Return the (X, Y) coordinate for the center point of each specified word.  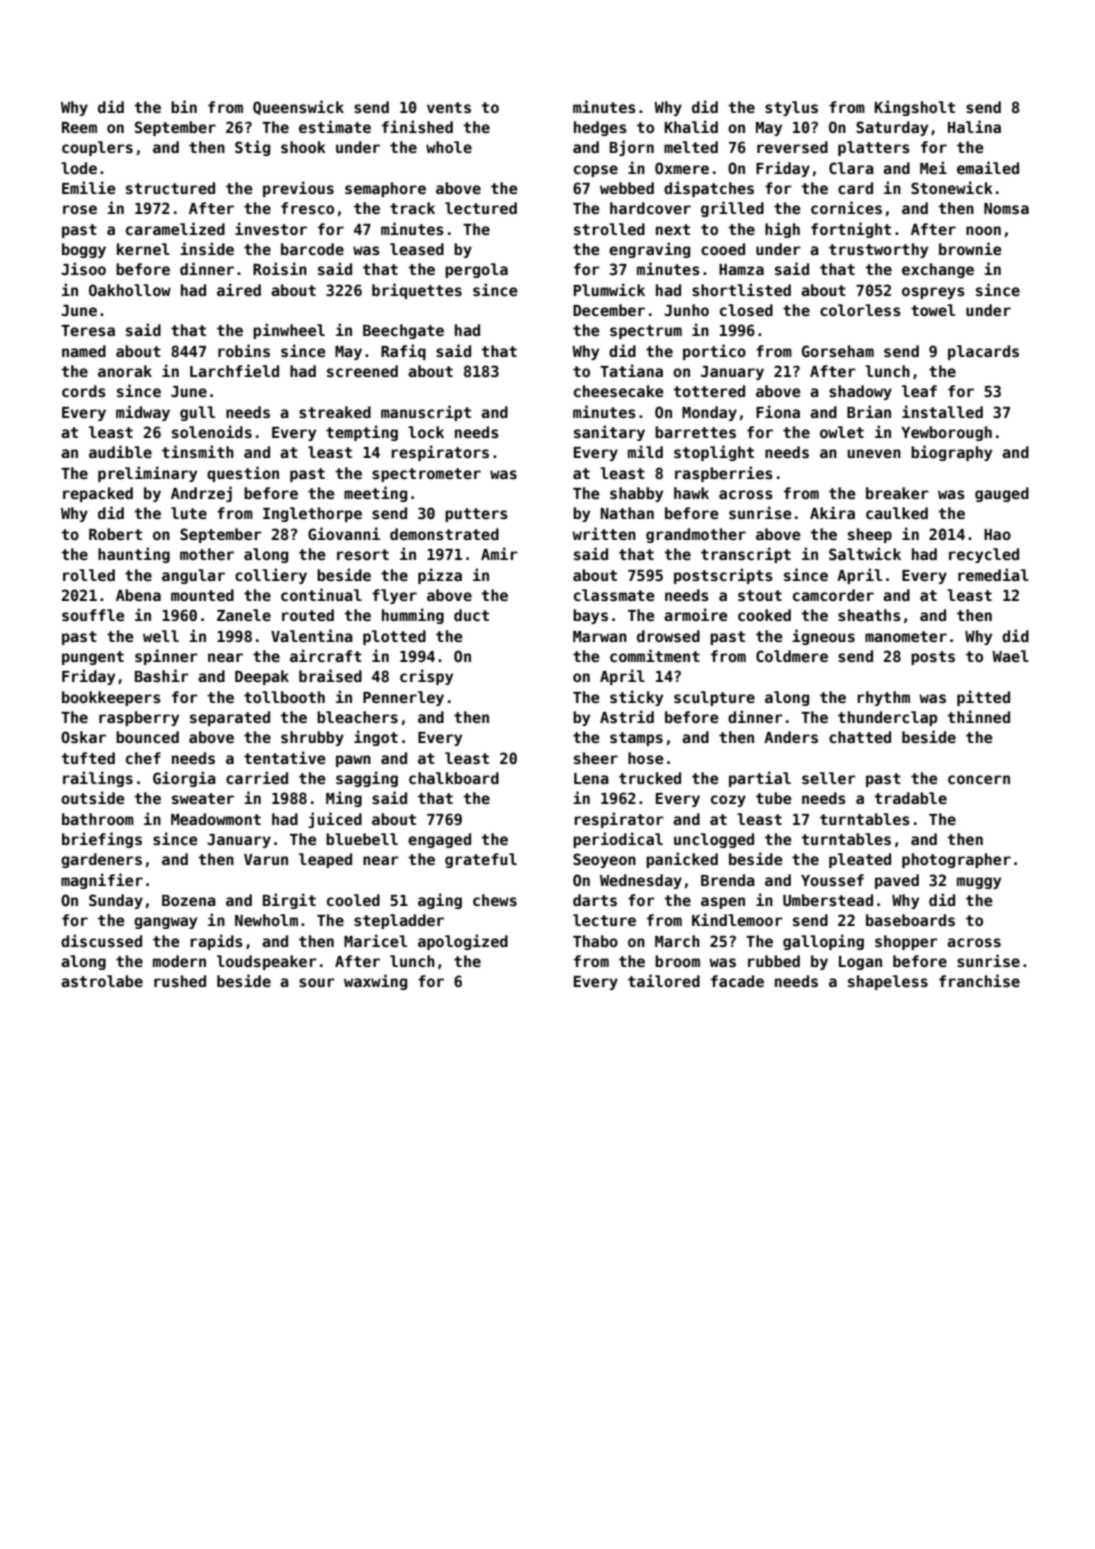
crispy (426, 677)
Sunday (116, 901)
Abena (138, 595)
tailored (664, 980)
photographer (956, 860)
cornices (846, 207)
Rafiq (403, 352)
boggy (84, 250)
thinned (978, 716)
